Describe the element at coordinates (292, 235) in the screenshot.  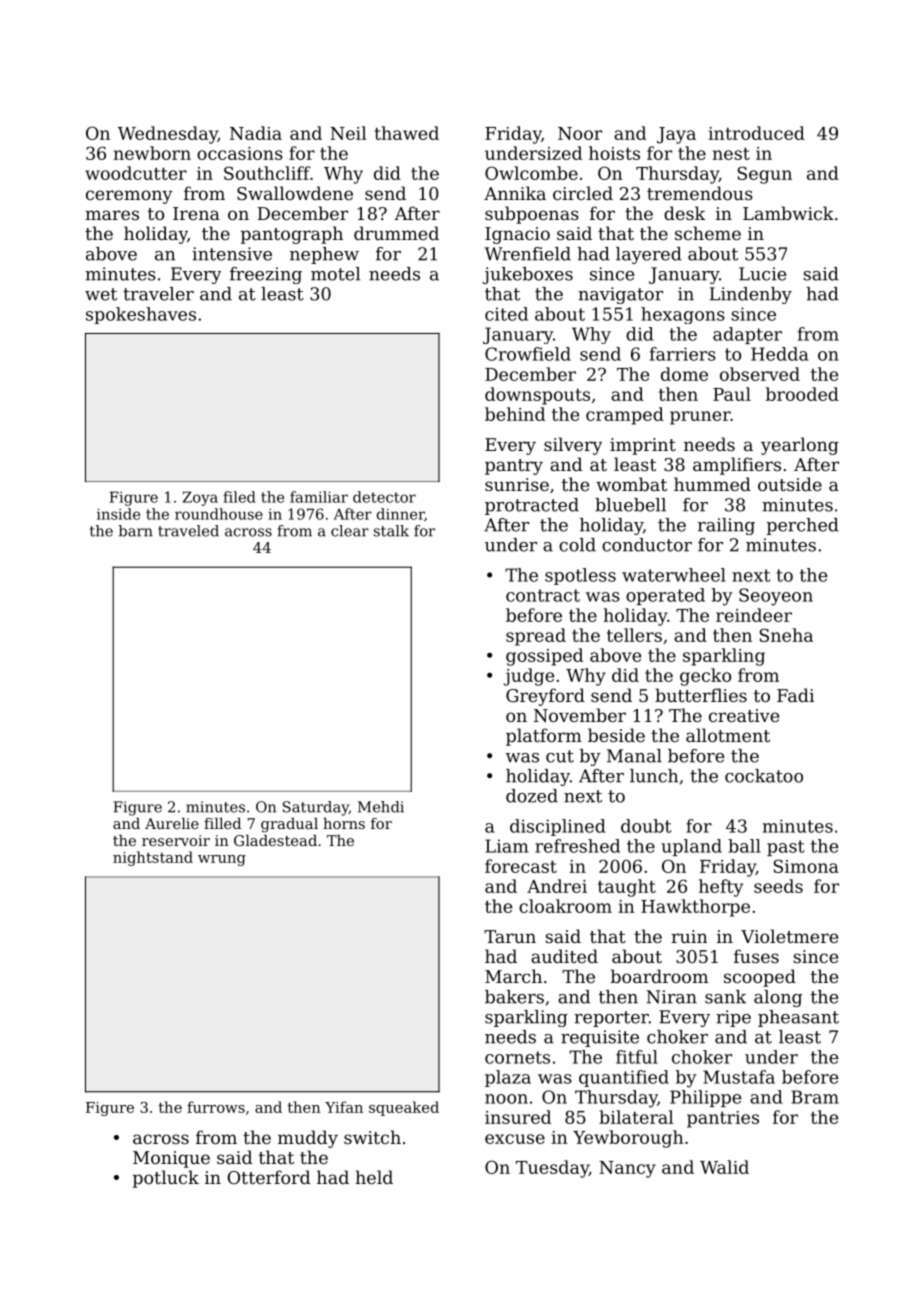
I see `pantograph` at that location.
